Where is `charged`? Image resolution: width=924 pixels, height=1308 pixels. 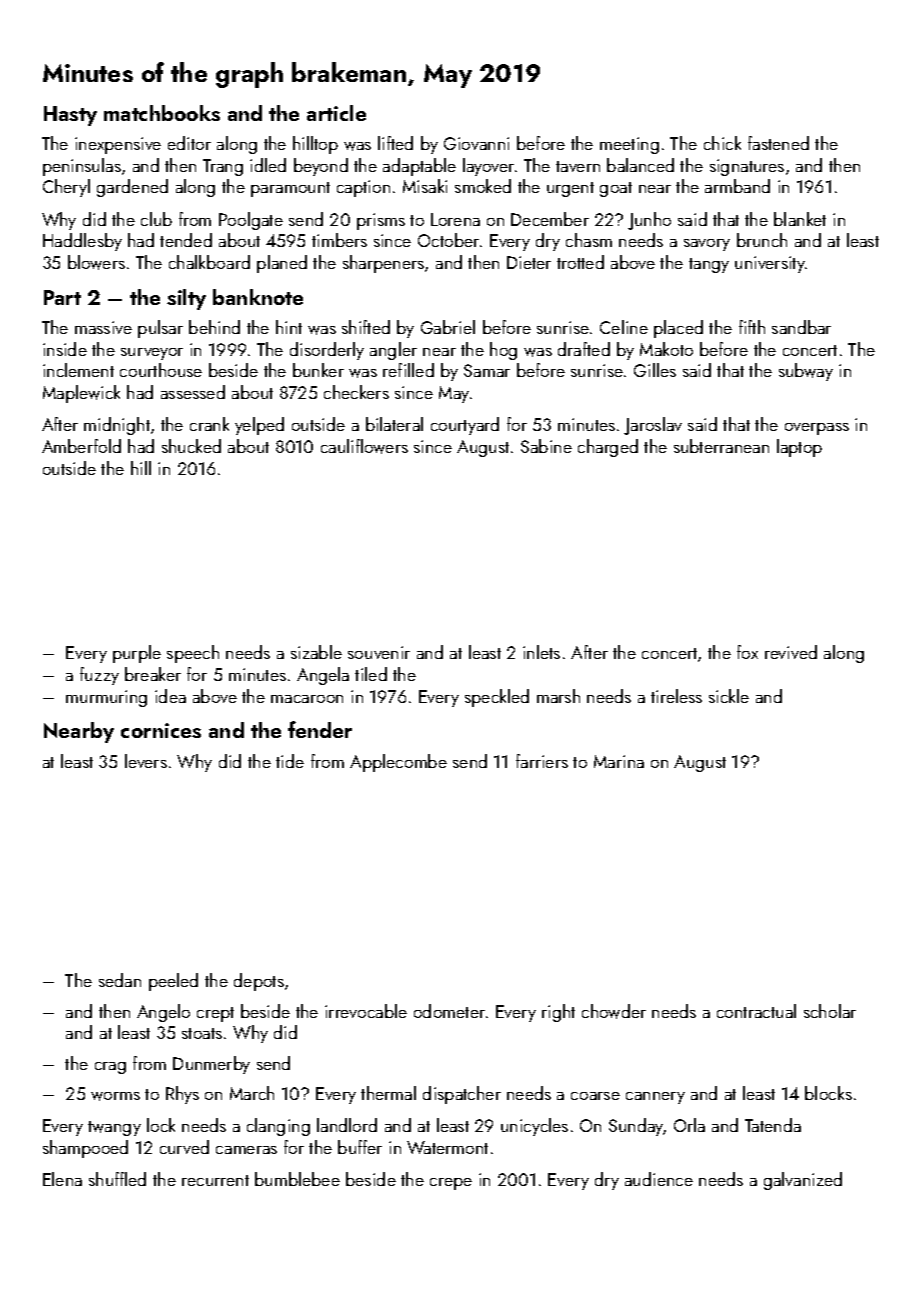
charged is located at coordinates (608, 448).
